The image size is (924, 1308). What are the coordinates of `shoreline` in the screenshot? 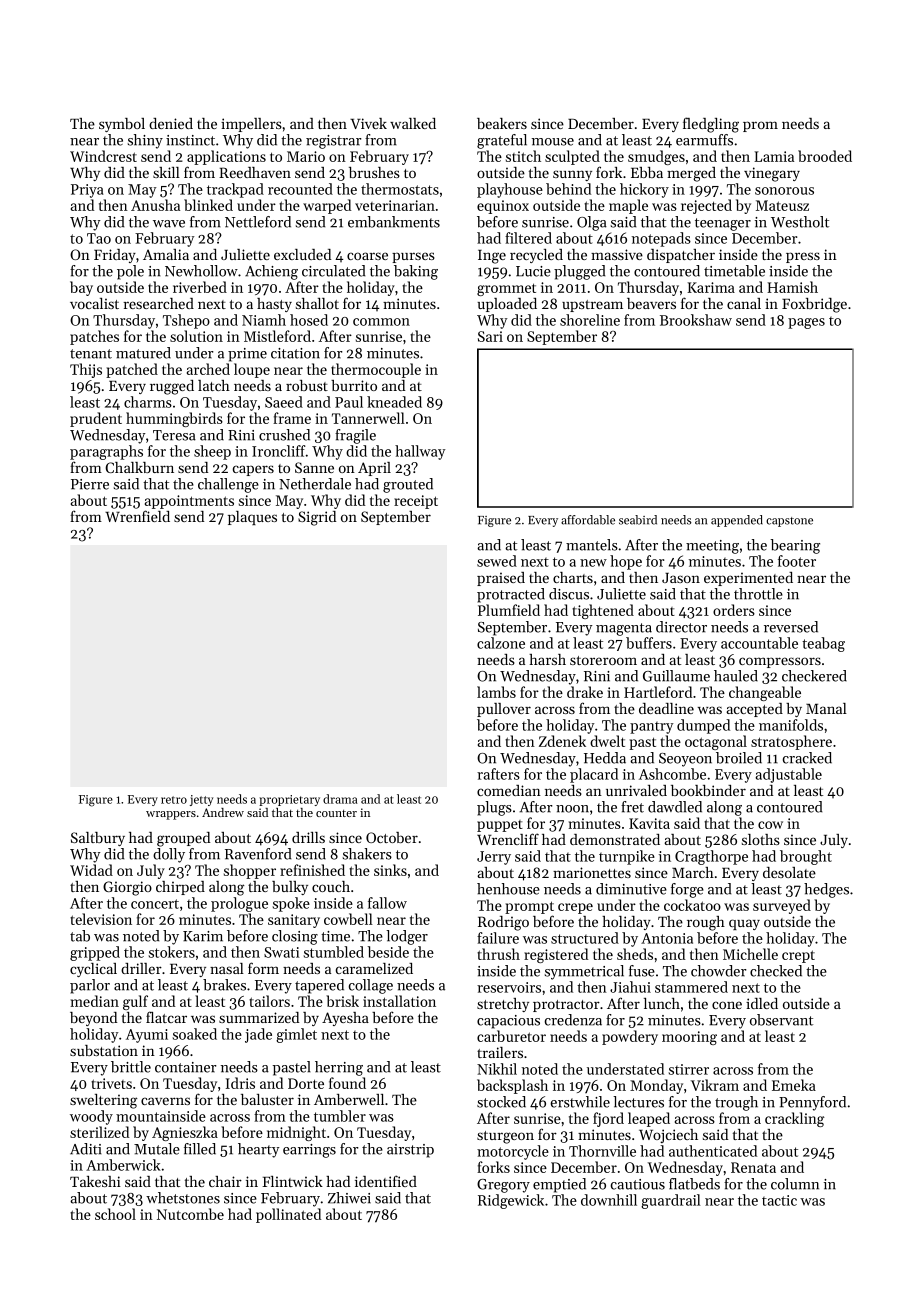 It's located at (590, 320).
